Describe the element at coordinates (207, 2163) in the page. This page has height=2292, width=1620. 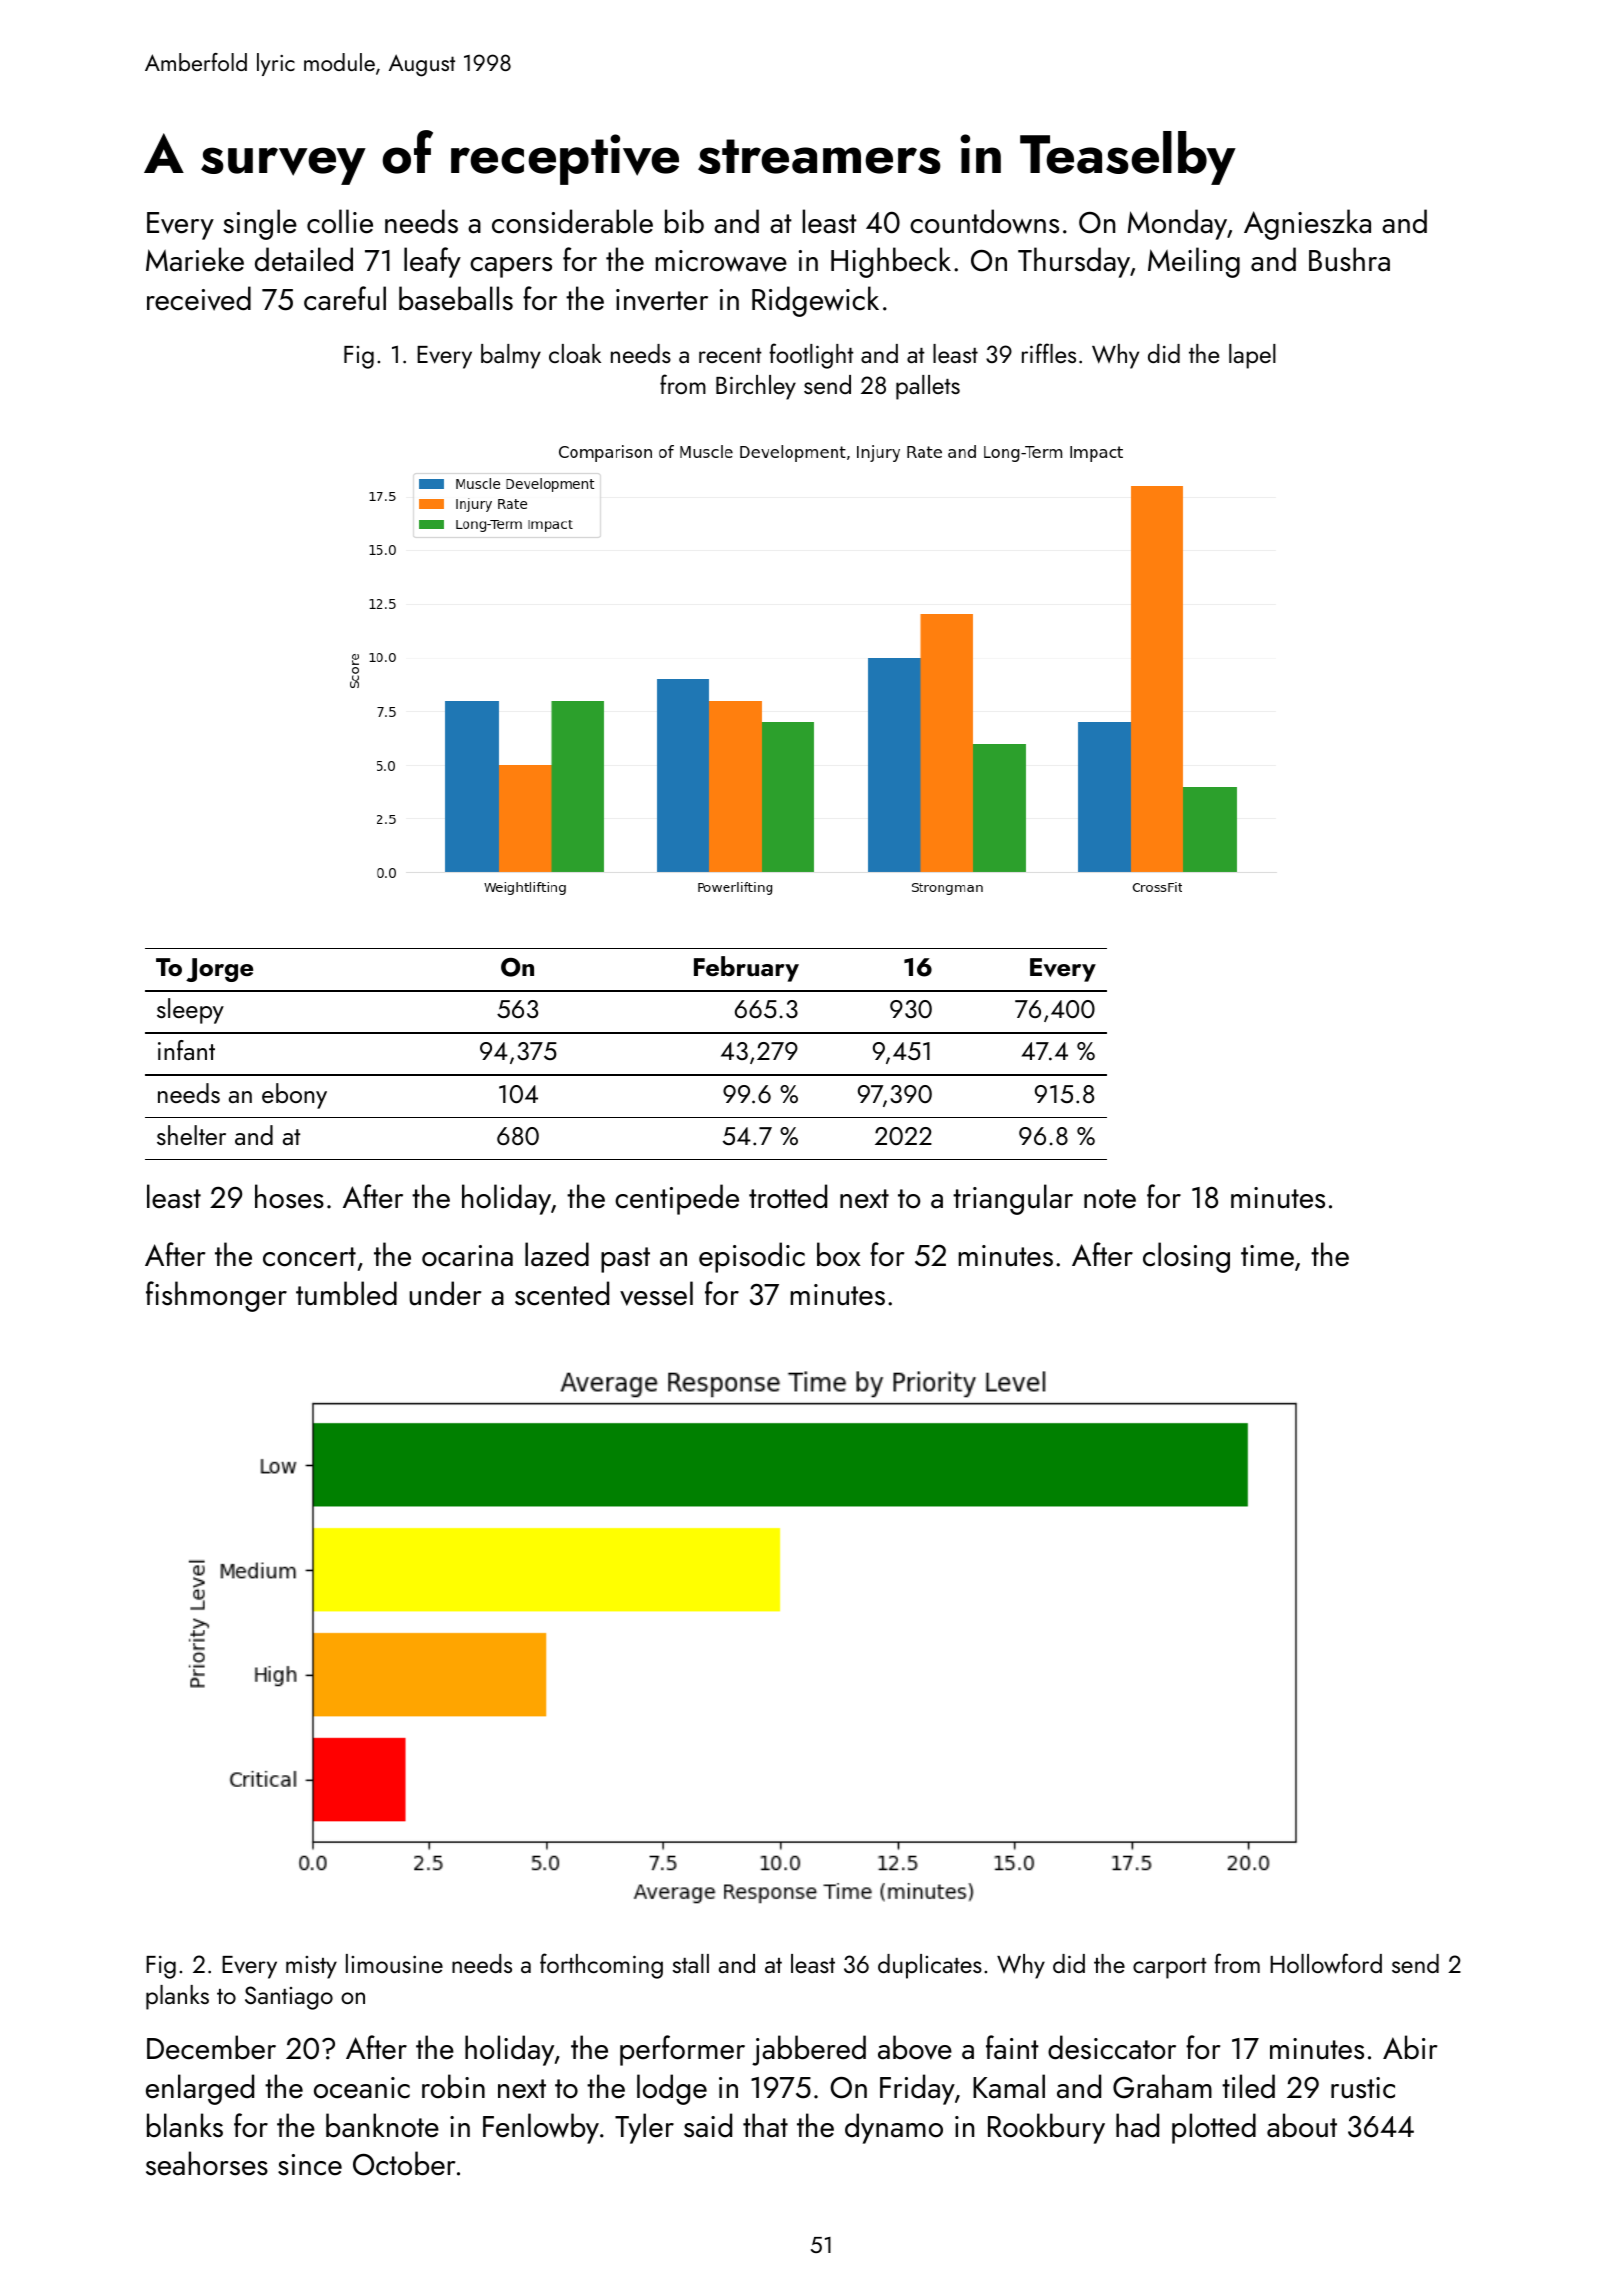
I see `seahorses` at that location.
